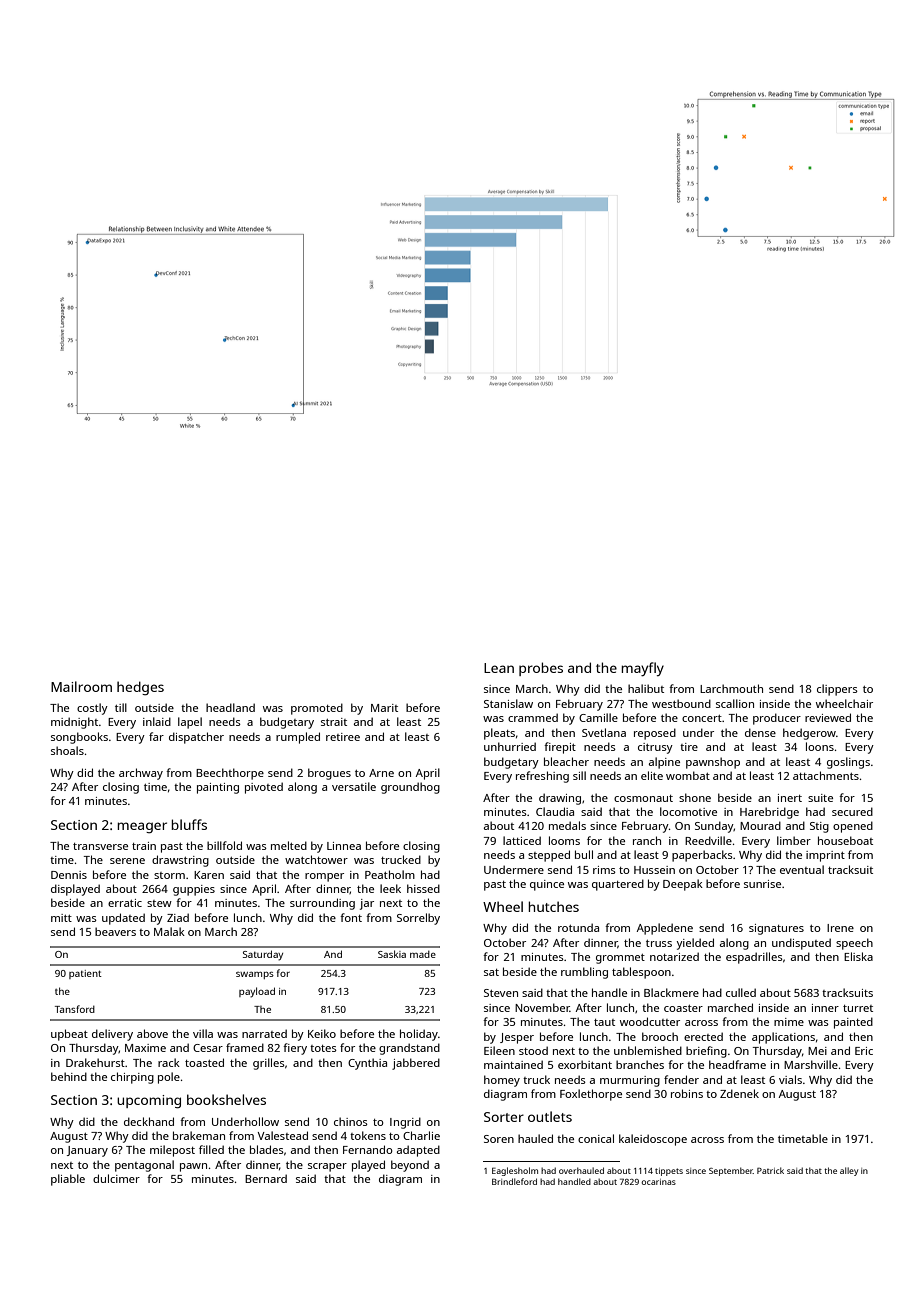 The image size is (924, 1308). Describe the element at coordinates (579, 775) in the screenshot. I see `sill` at that location.
